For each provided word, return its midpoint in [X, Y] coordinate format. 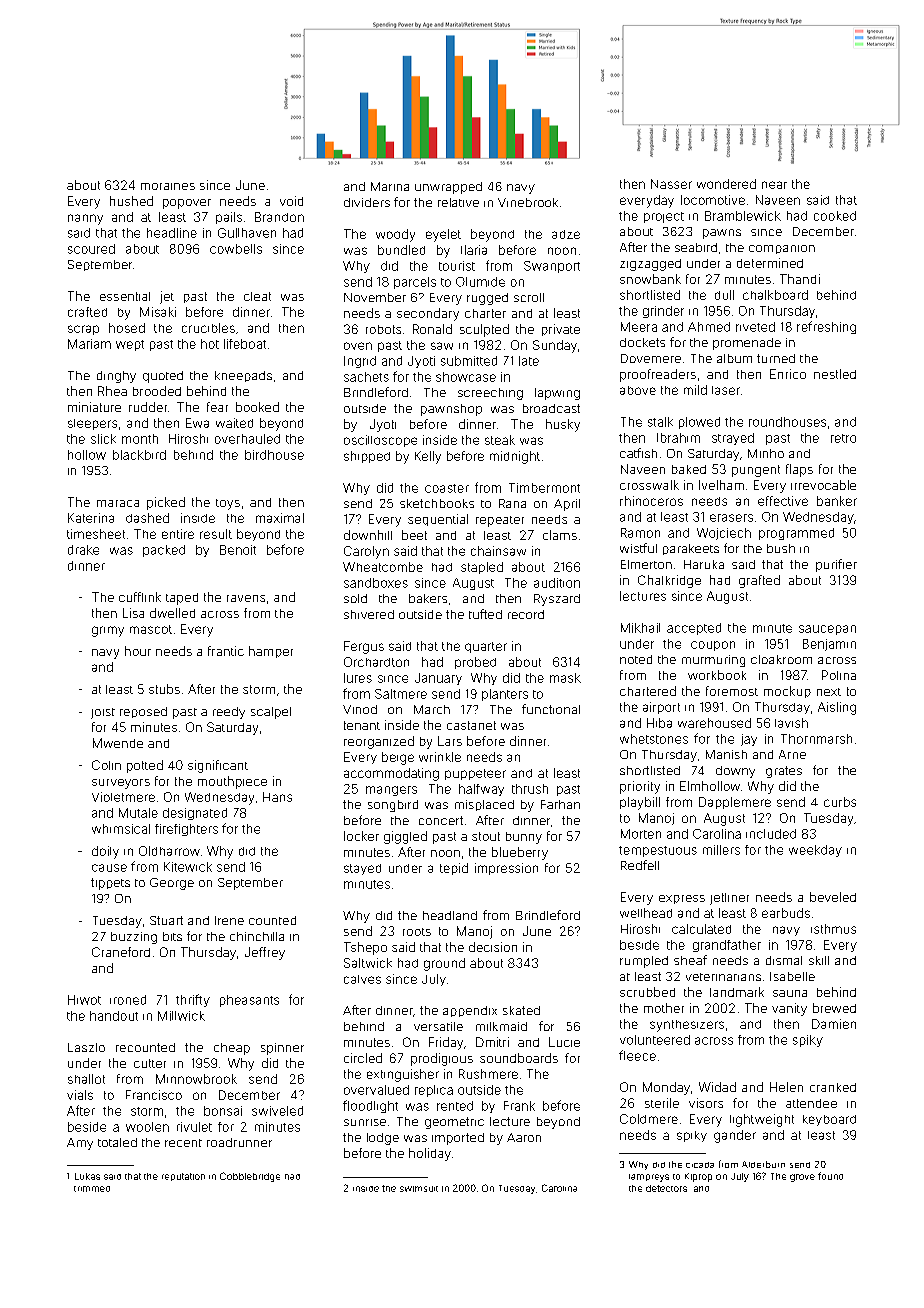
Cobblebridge [250, 1177]
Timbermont [544, 488]
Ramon [640, 533]
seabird [696, 247]
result [216, 534]
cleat [257, 296]
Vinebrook [528, 202]
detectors [666, 1188]
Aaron [524, 1137]
